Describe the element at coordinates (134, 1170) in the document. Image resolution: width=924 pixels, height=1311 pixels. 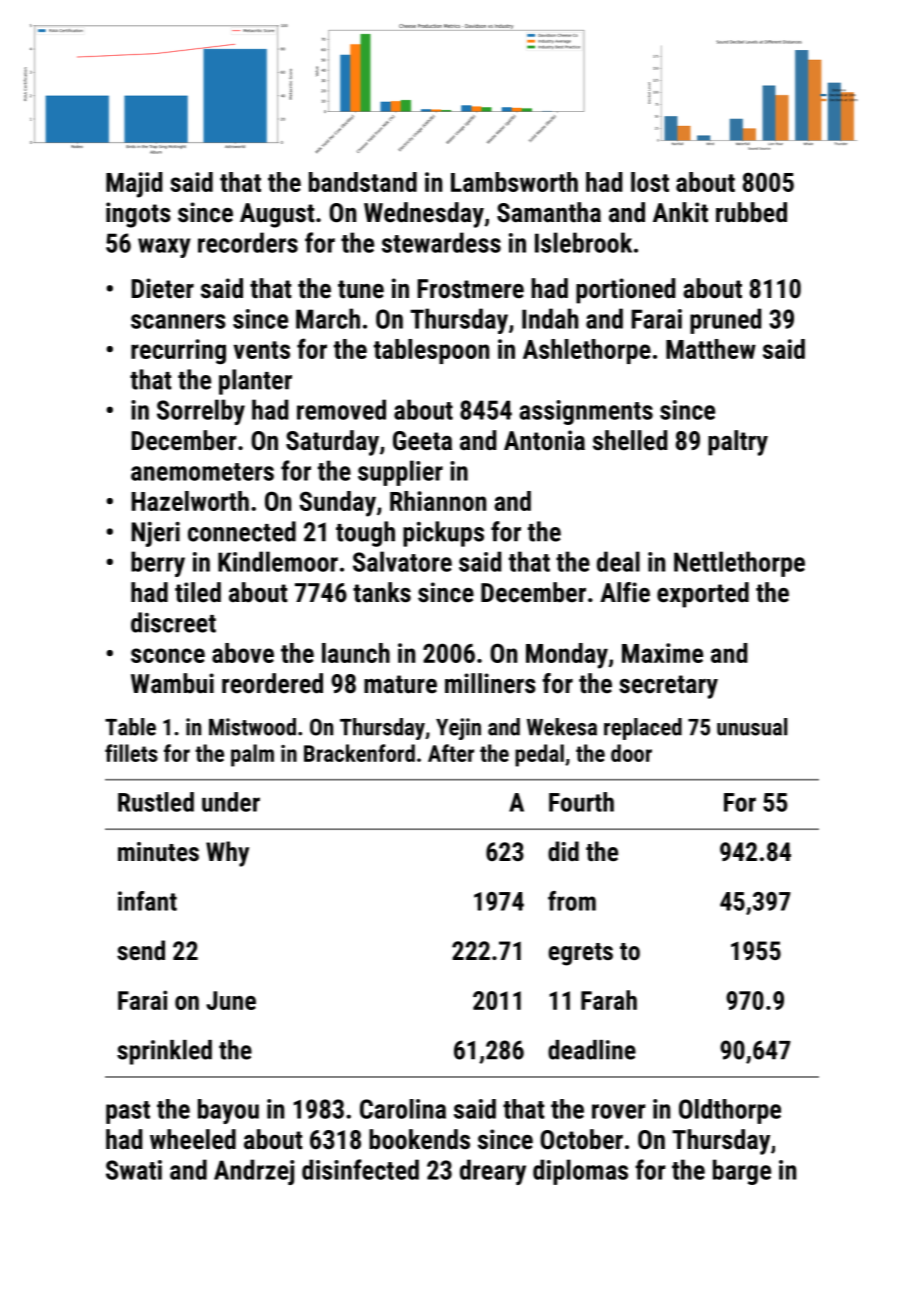
I see `Swati` at that location.
